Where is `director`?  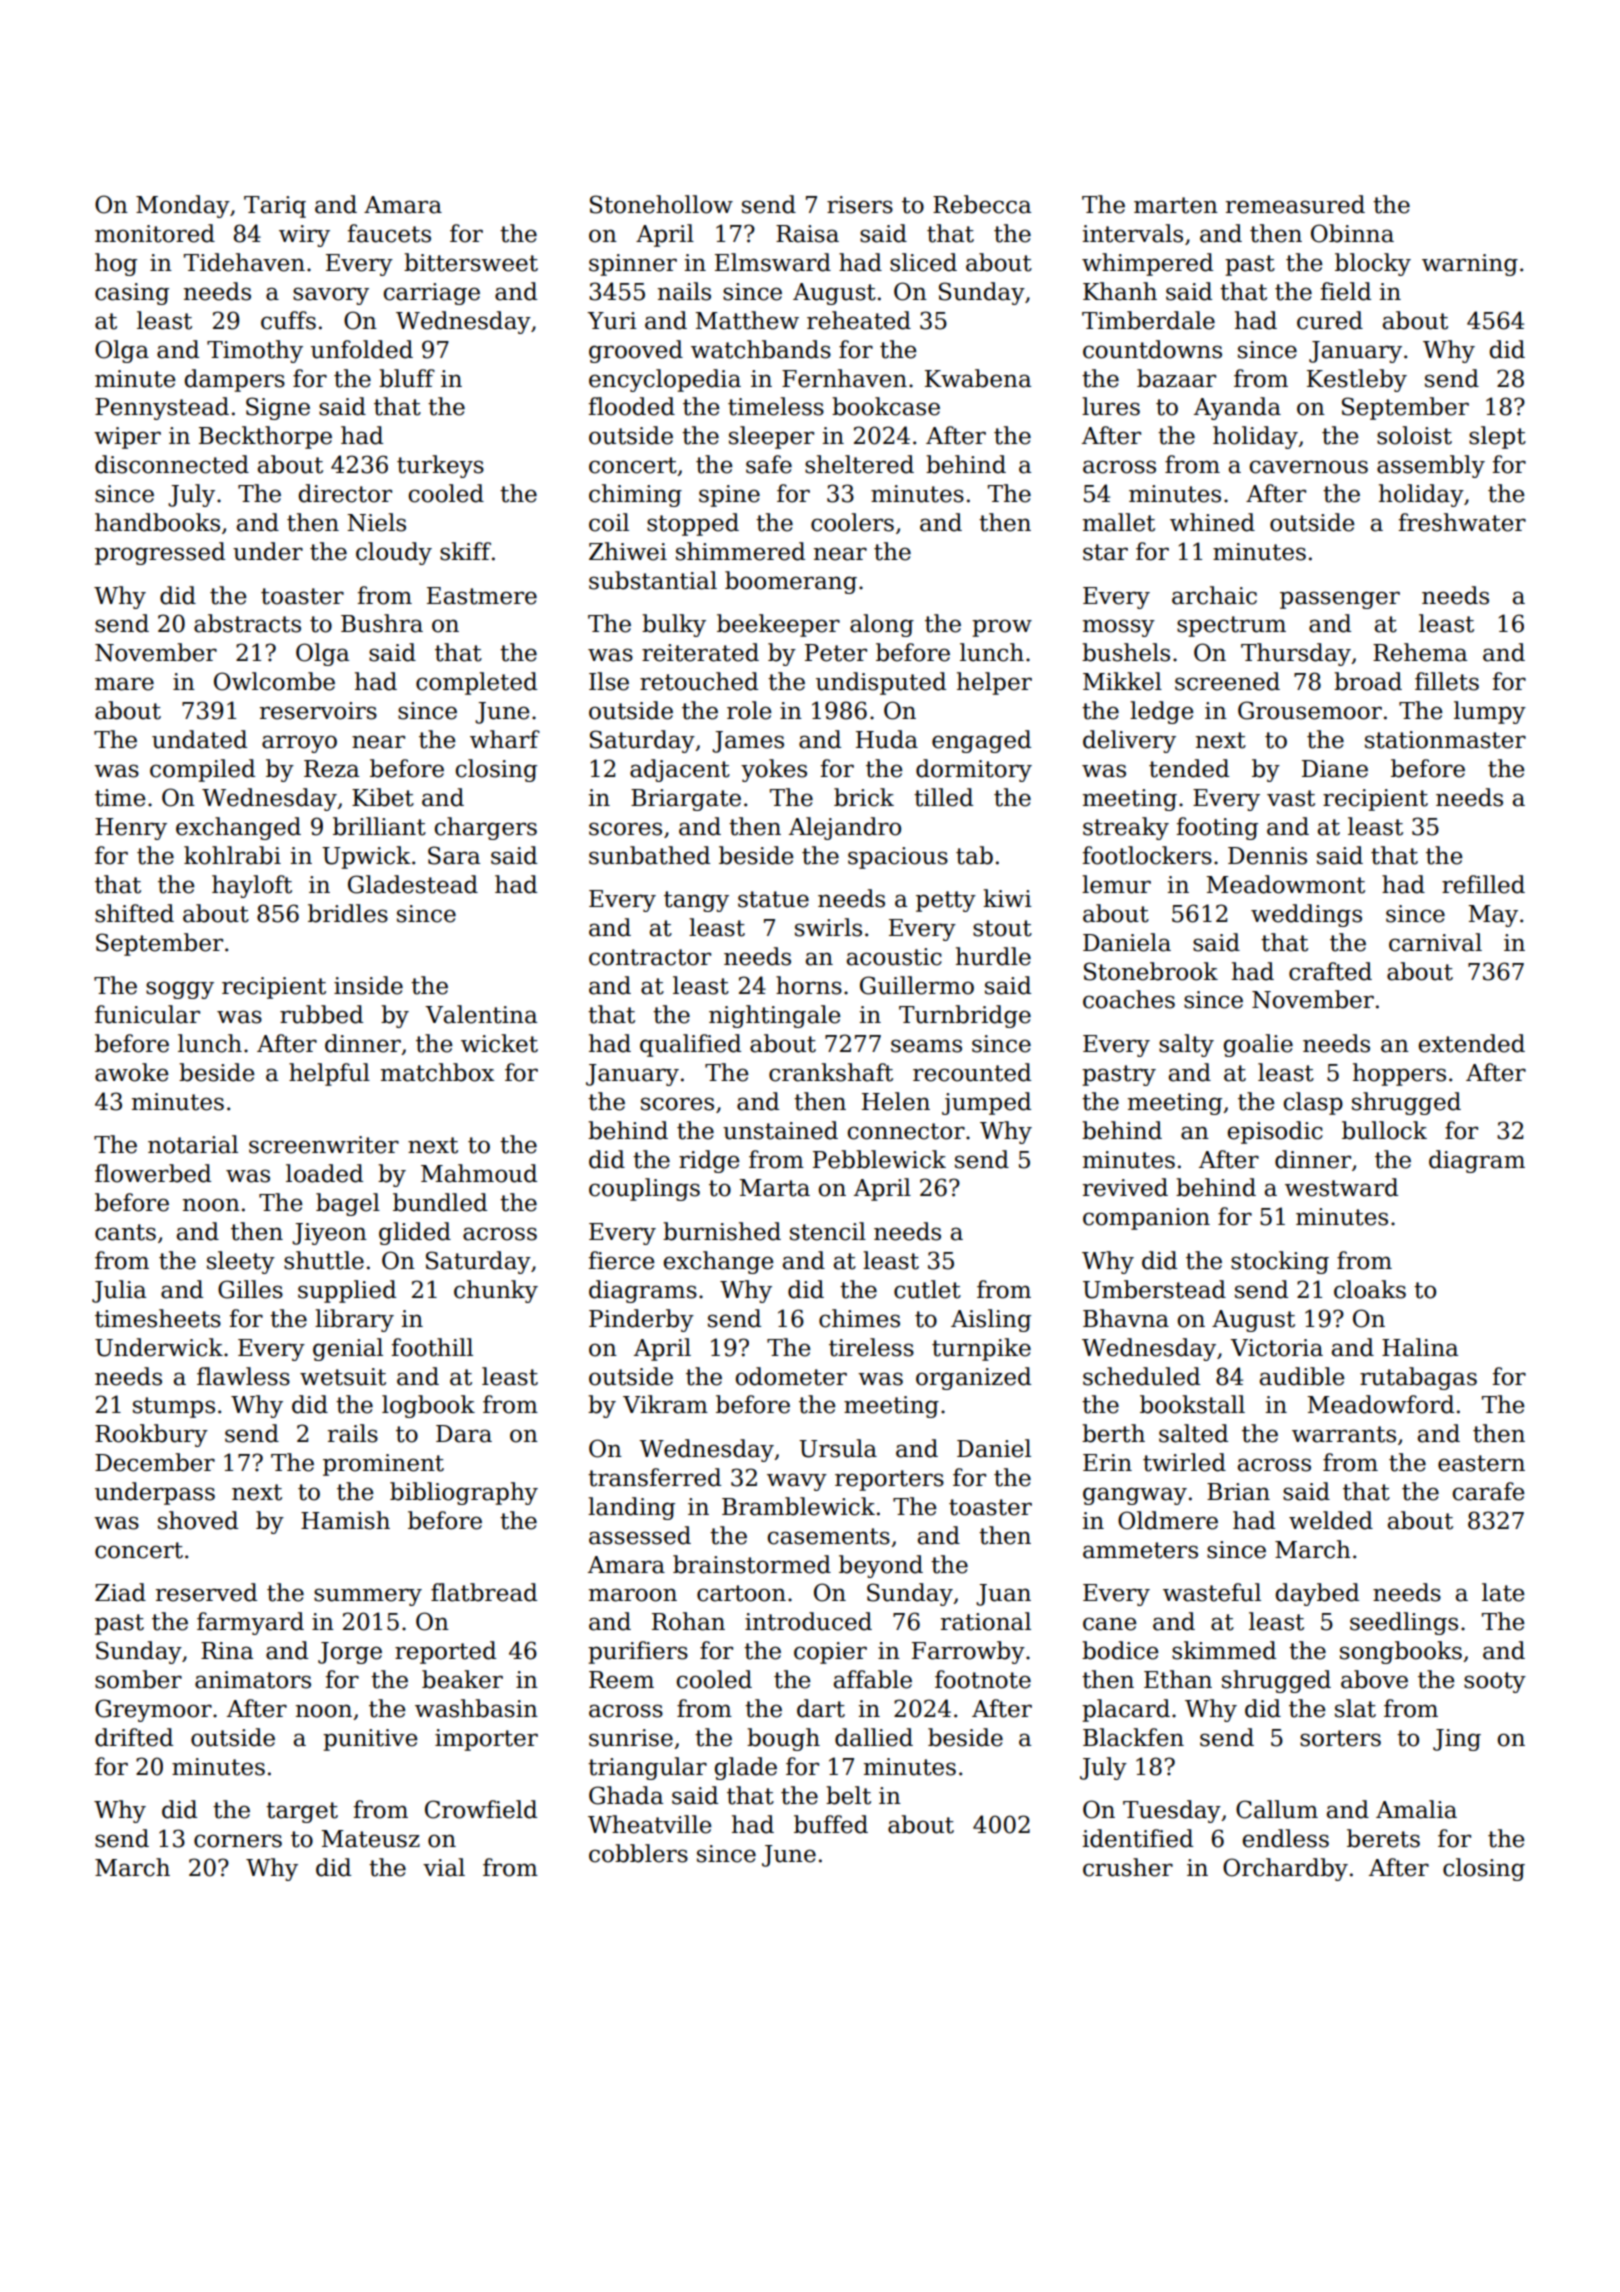
director is located at coordinates (345, 493).
